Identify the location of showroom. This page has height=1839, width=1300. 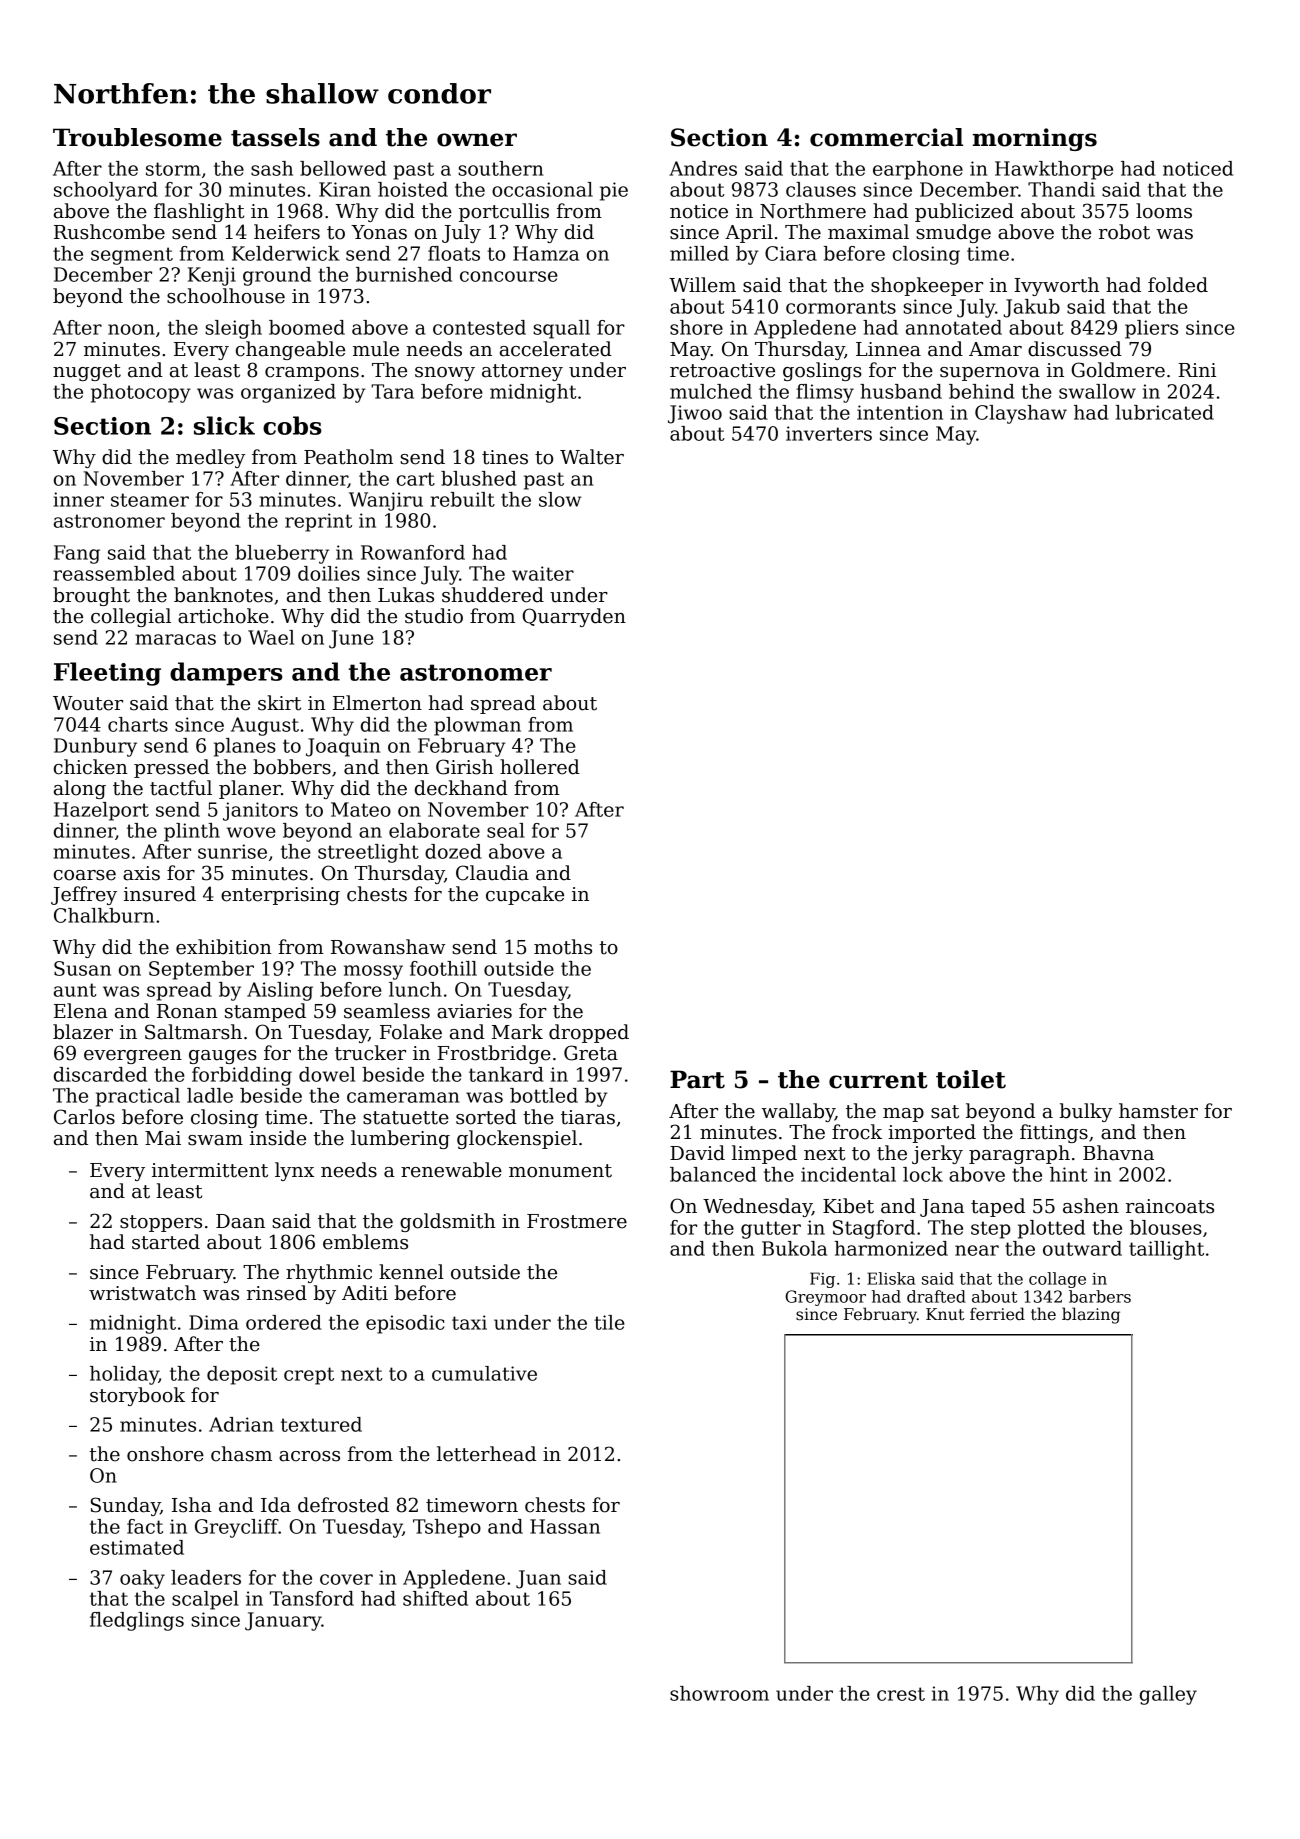
(719, 1693).
